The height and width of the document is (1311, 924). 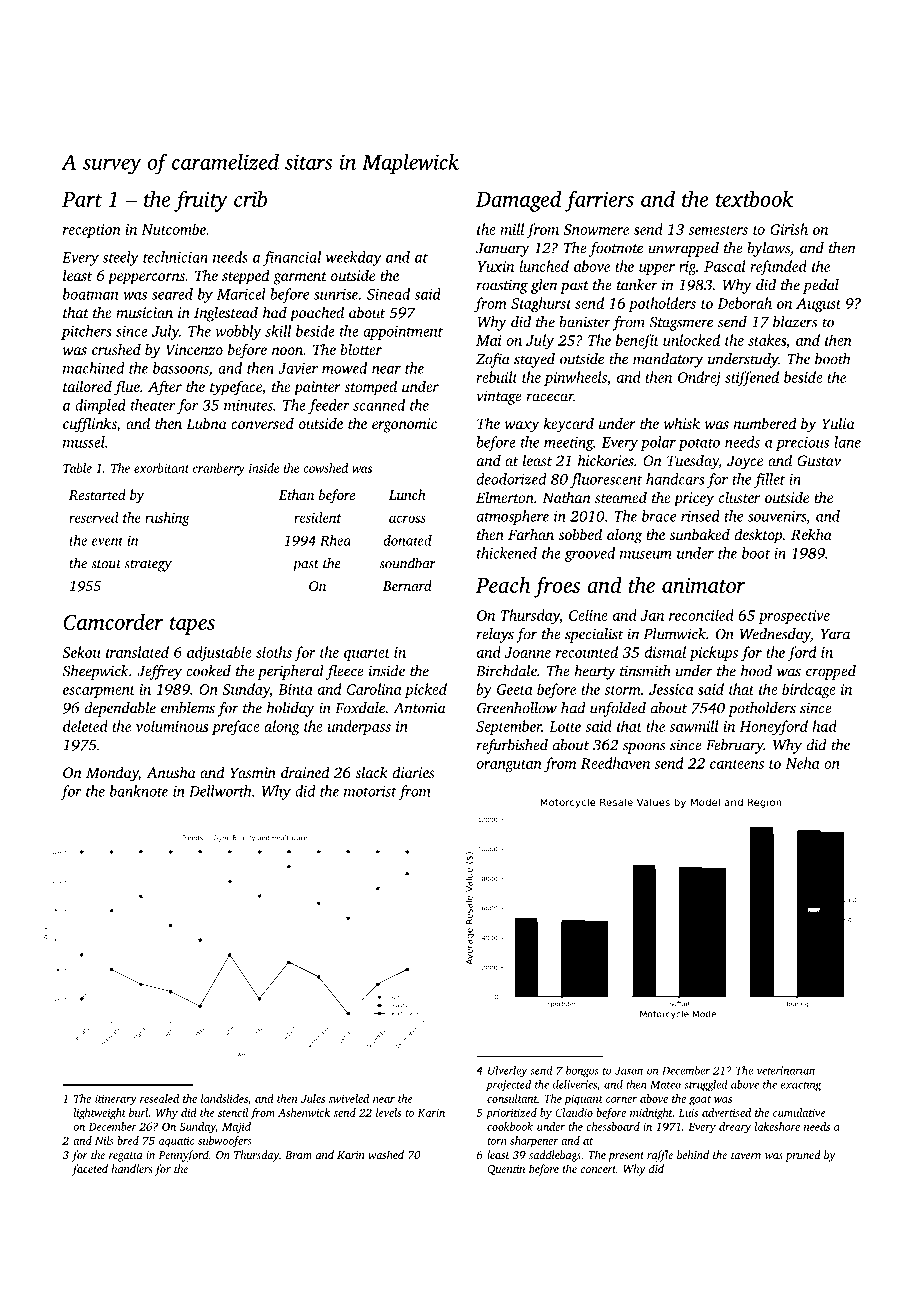 What do you see at coordinates (737, 764) in the document?
I see `canteens` at bounding box center [737, 764].
